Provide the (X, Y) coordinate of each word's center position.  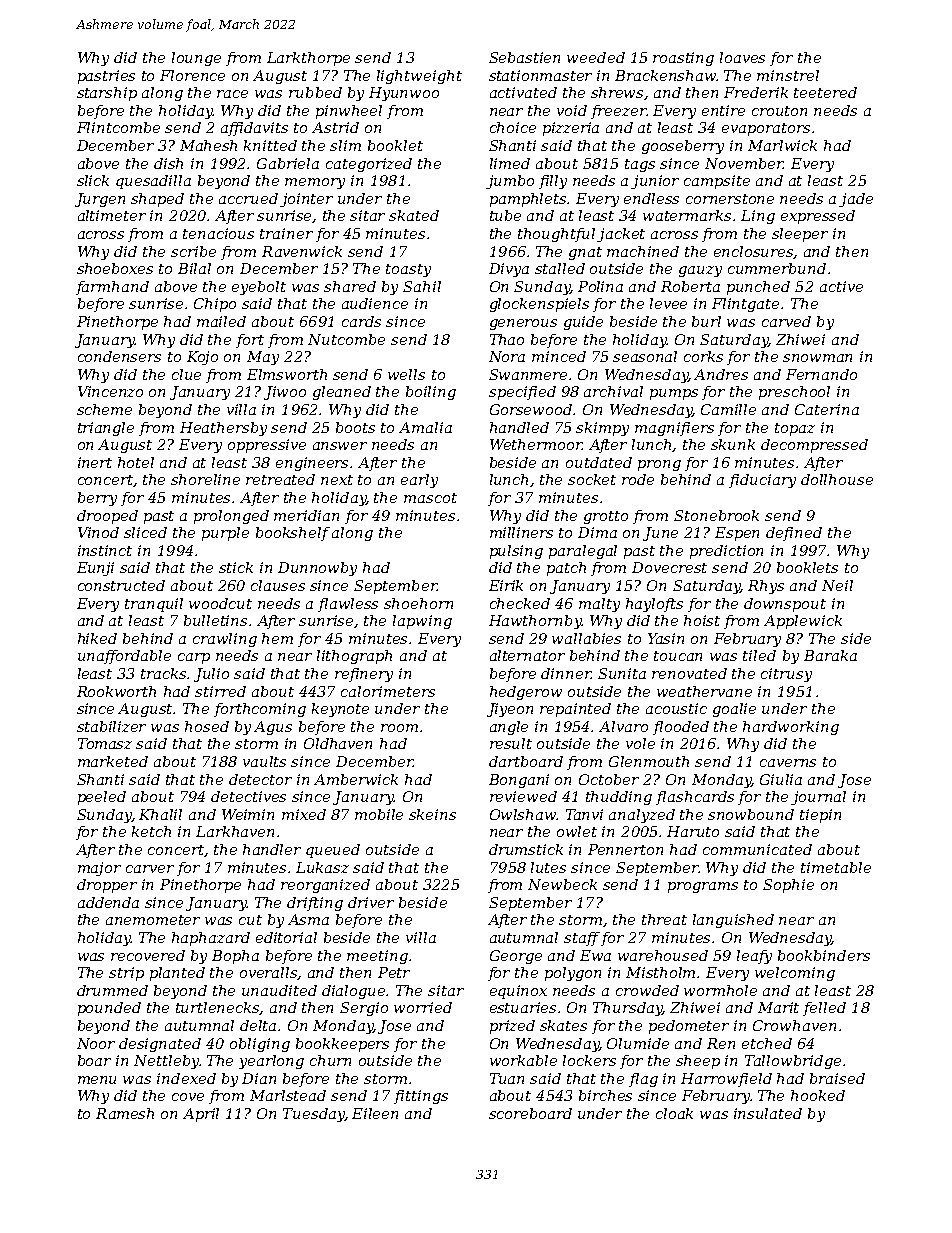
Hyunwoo (404, 94)
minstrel (788, 75)
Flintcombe (118, 127)
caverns (788, 763)
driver (371, 902)
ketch (151, 831)
